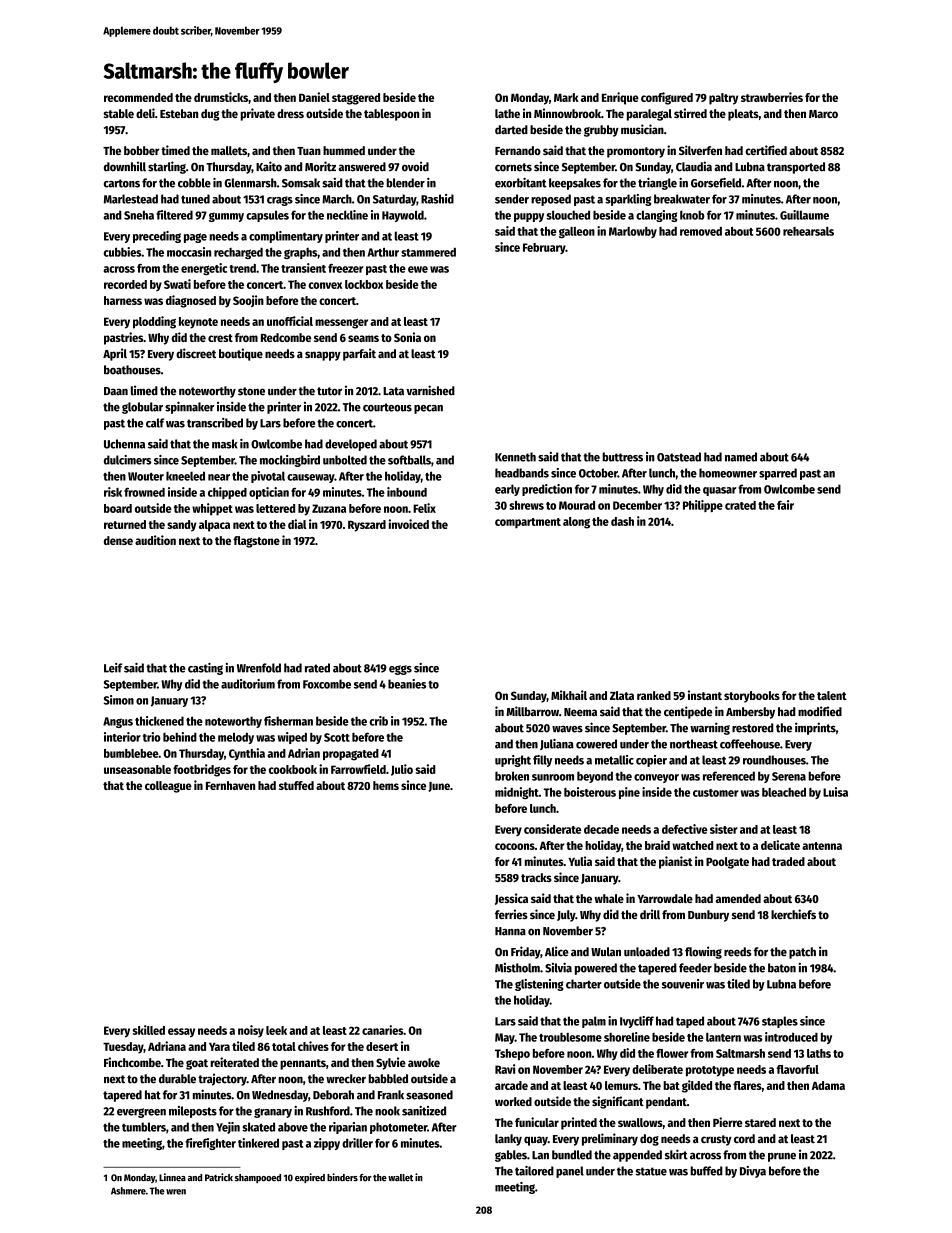 This document has height=1233, width=952. Describe the element at coordinates (570, 1172) in the document. I see `panel` at that location.
